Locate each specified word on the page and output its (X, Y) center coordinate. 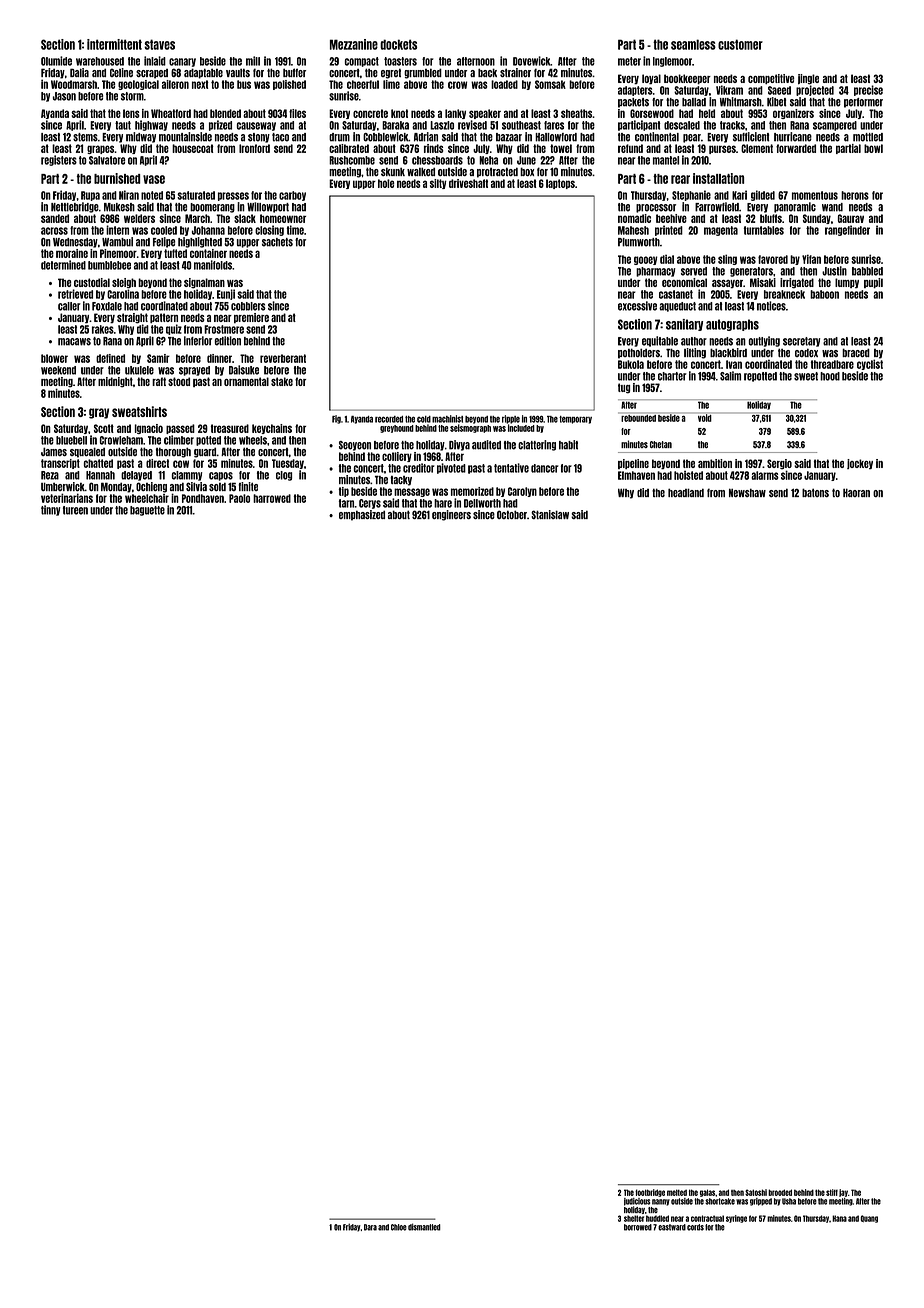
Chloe (399, 1227)
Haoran (856, 492)
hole (386, 183)
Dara (370, 1227)
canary (182, 62)
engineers (451, 515)
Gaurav (851, 218)
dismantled (424, 1227)
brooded (780, 1192)
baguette (147, 511)
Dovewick (531, 61)
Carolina (123, 294)
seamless (693, 44)
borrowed (638, 1227)
